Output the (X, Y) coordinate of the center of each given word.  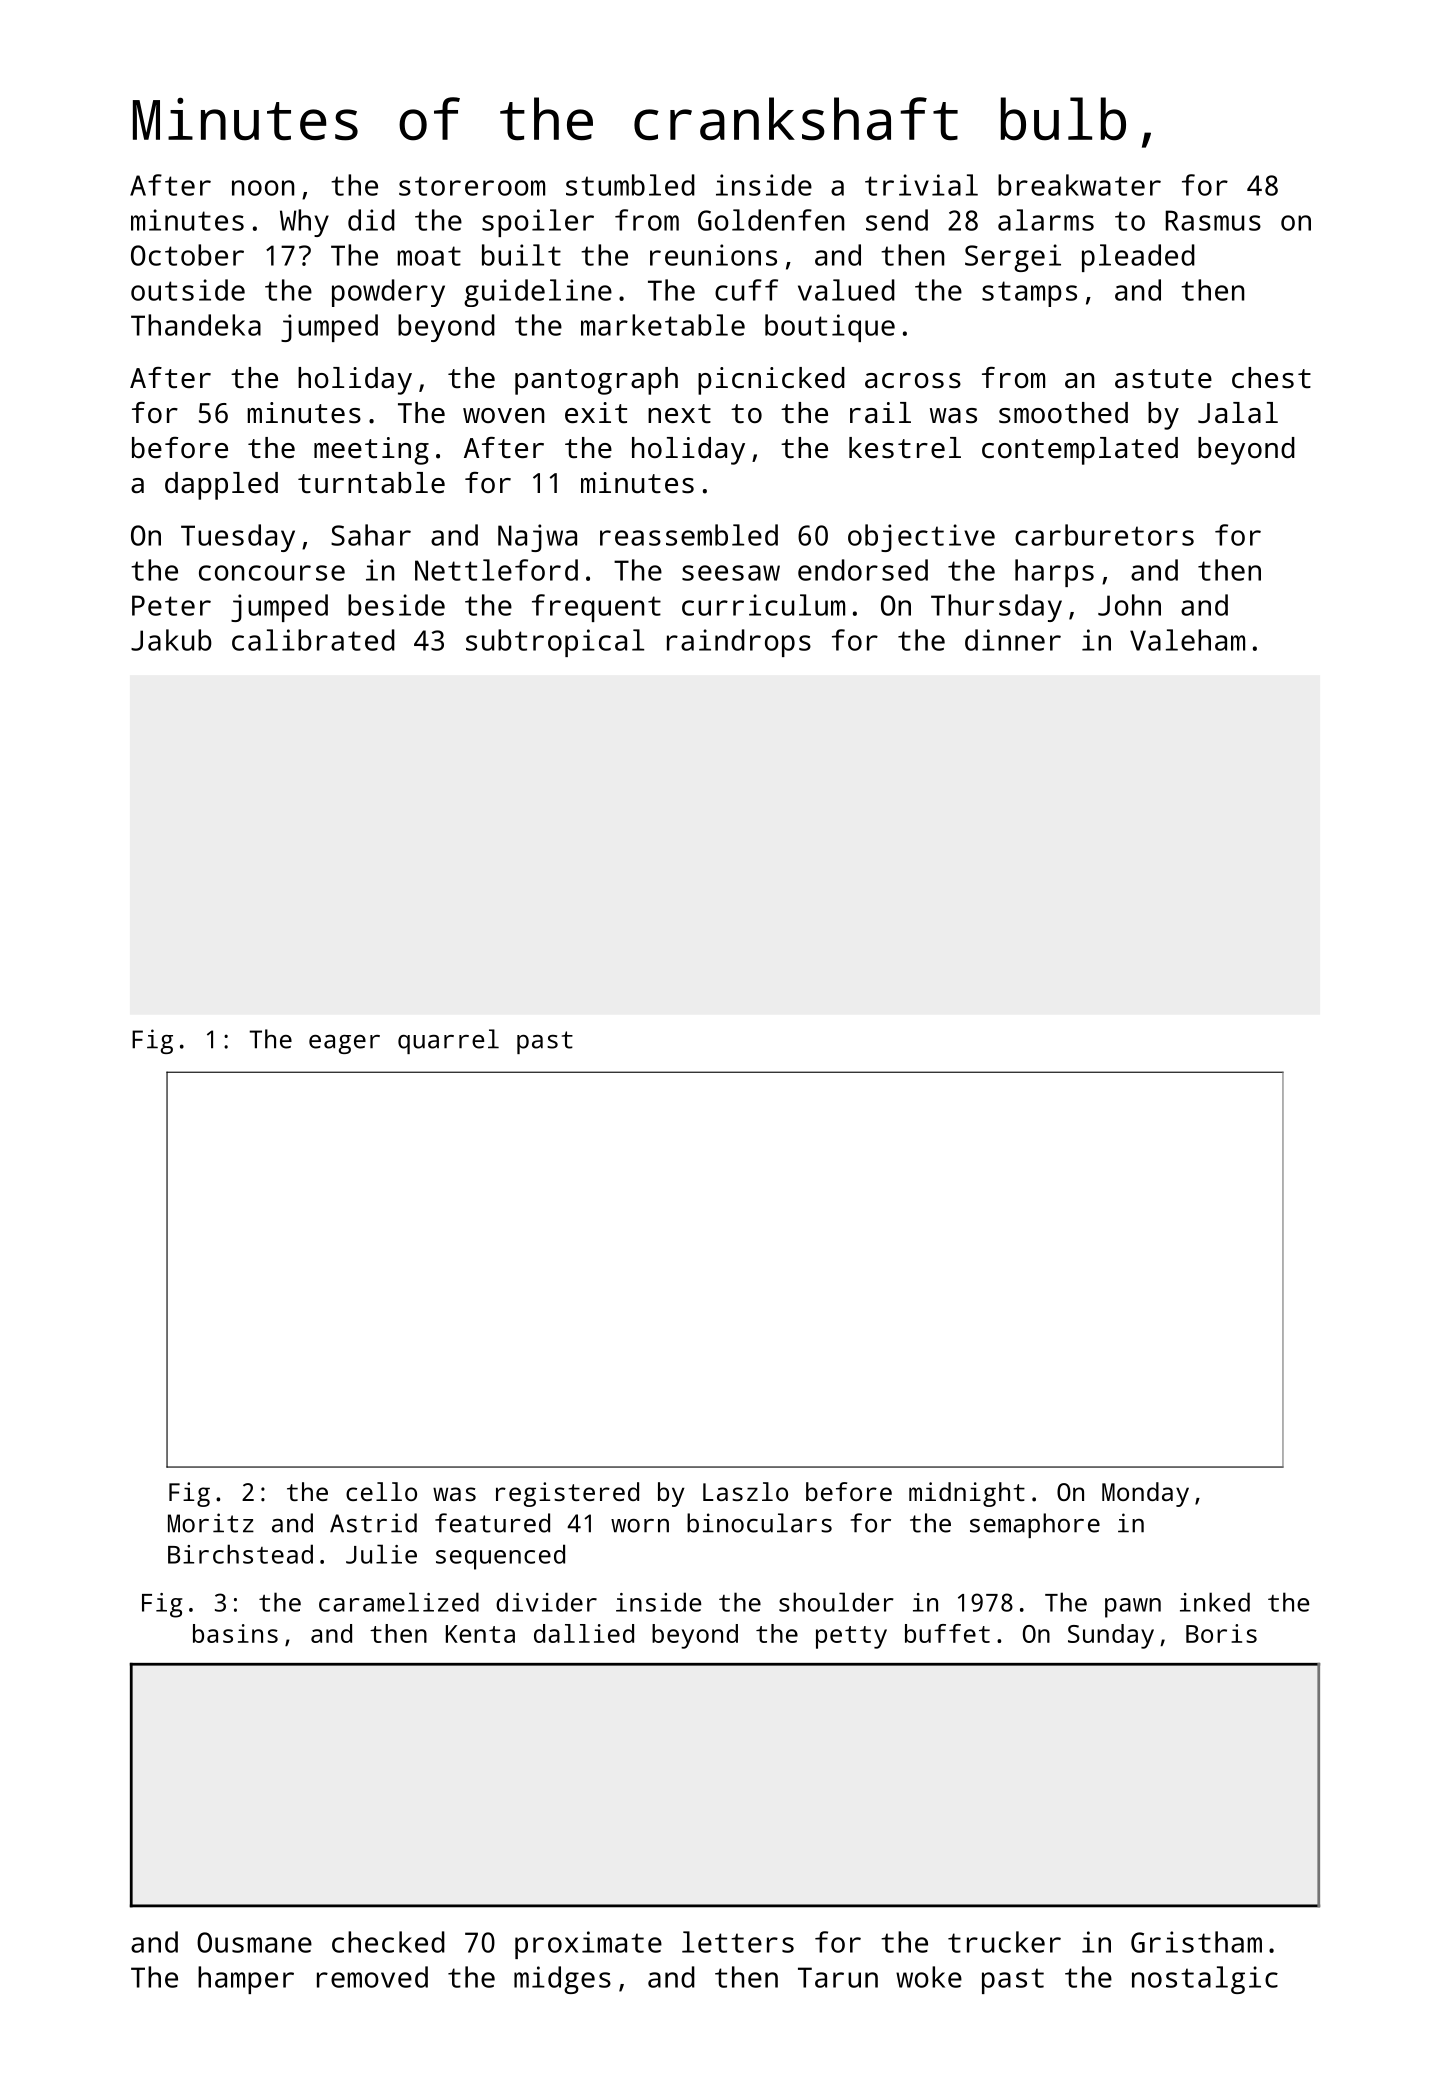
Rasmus (1213, 220)
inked (1215, 1602)
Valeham (1187, 640)
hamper (246, 1980)
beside (396, 605)
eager (344, 1044)
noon (263, 188)
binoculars (759, 1523)
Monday (1145, 1494)
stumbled (630, 185)
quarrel (448, 1041)
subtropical (555, 643)
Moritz (211, 1523)
